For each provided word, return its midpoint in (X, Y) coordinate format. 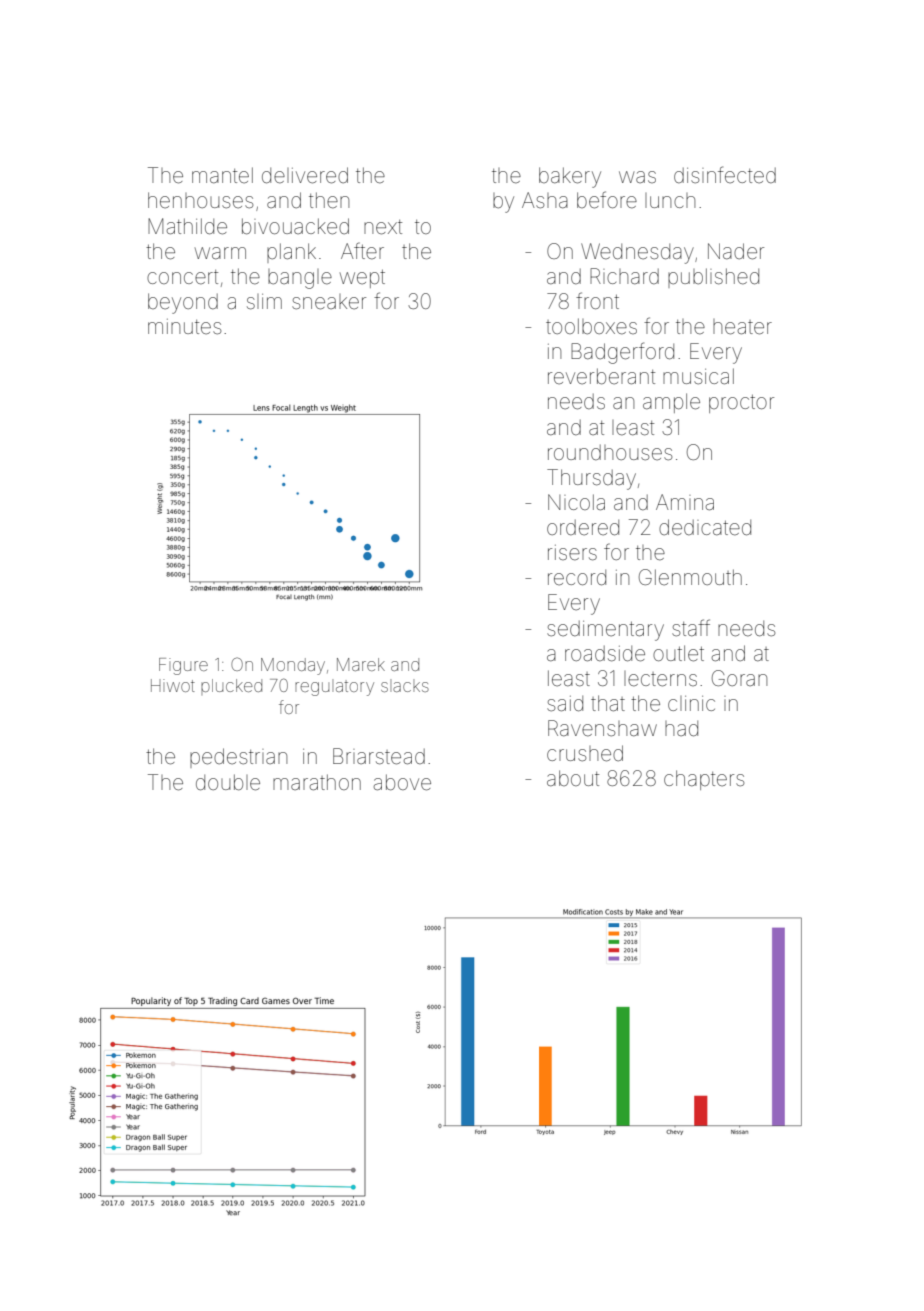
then (329, 200)
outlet (678, 653)
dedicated (705, 527)
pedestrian (238, 758)
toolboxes (591, 326)
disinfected (725, 174)
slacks (405, 687)
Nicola (576, 502)
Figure (183, 666)
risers (572, 553)
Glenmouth (690, 577)
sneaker (329, 302)
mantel (222, 175)
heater (742, 327)
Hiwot (173, 685)
